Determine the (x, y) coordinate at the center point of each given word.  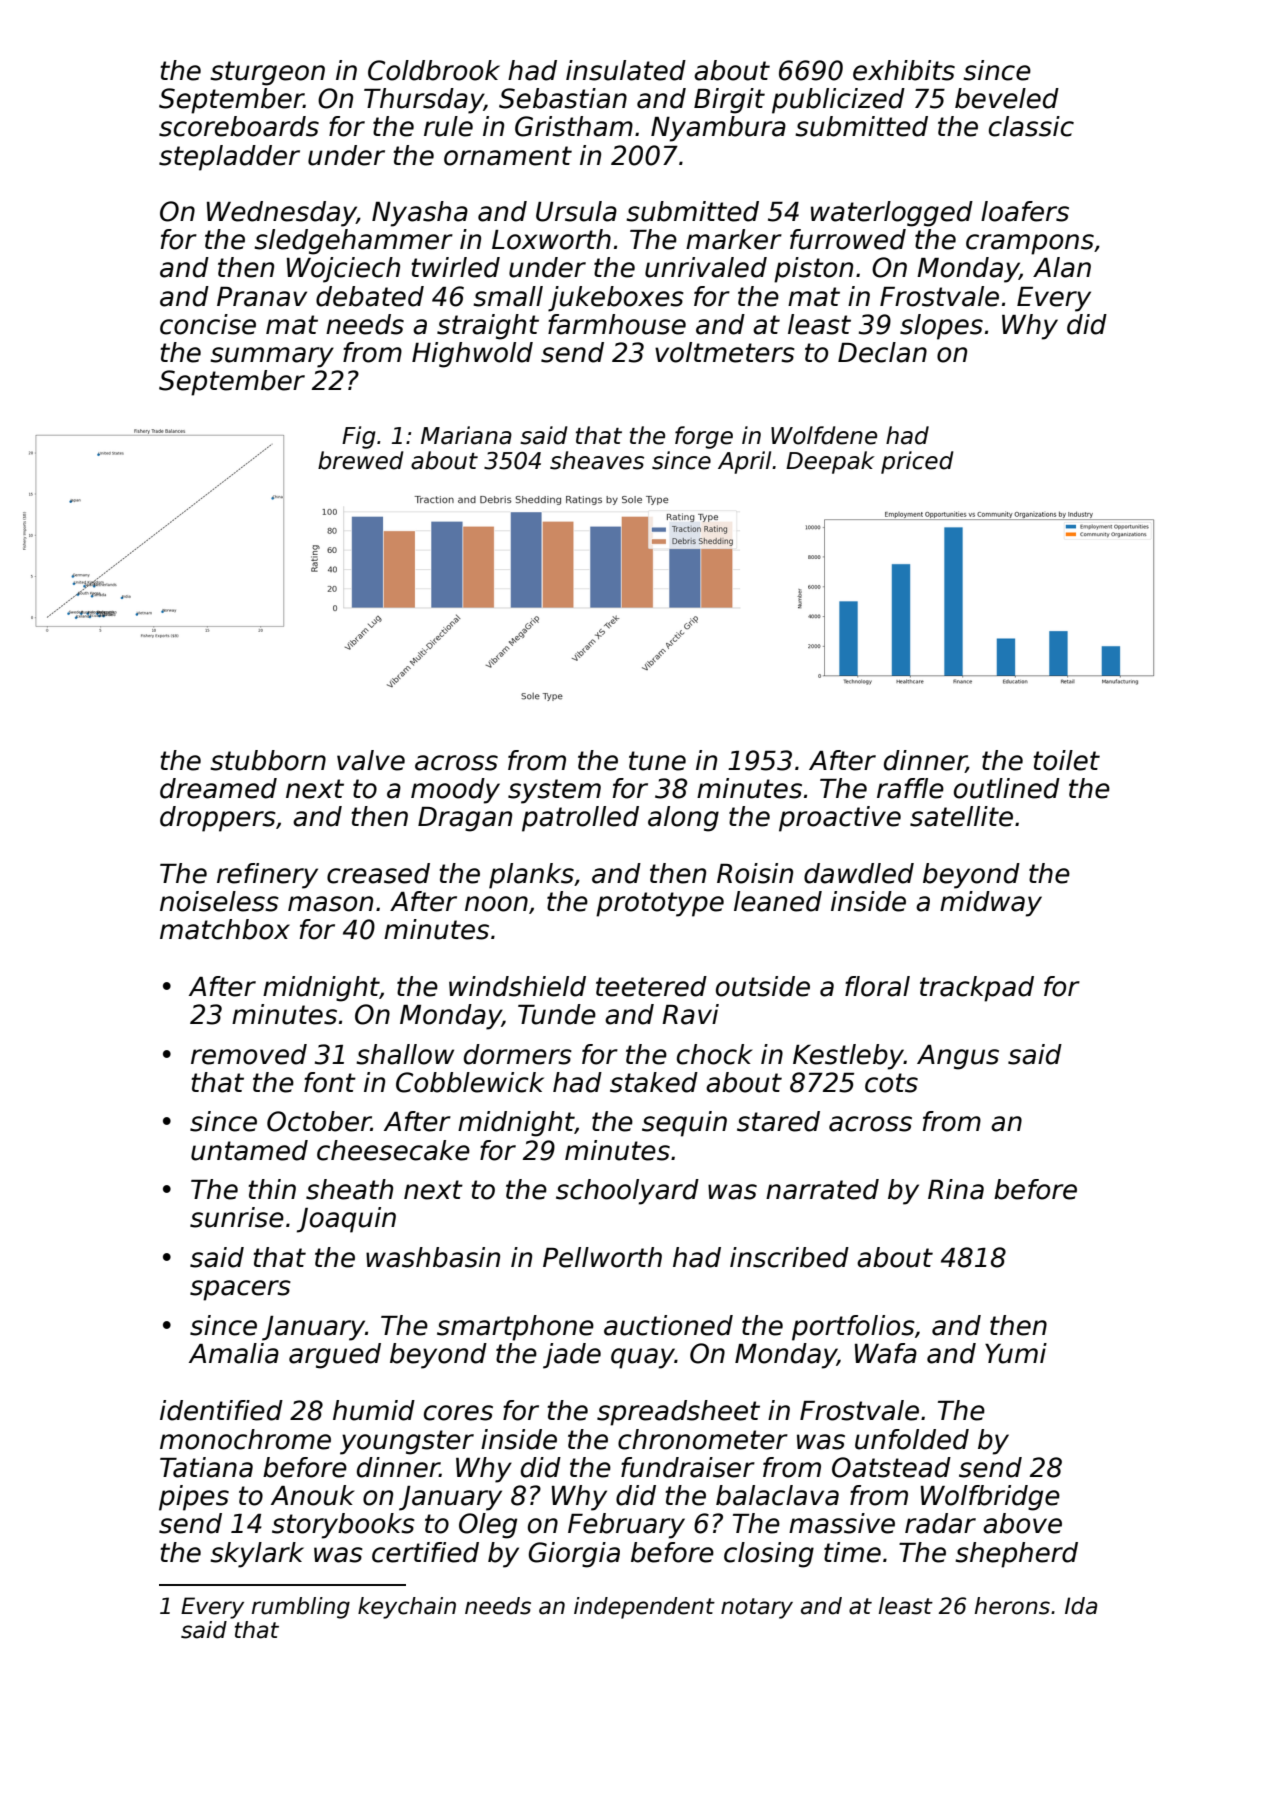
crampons (1030, 244)
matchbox (225, 929)
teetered (651, 986)
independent (644, 1608)
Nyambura (718, 129)
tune (657, 761)
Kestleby (848, 1057)
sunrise (237, 1217)
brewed (361, 460)
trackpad (977, 989)
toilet (1067, 760)
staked (654, 1082)
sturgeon (267, 73)
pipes (194, 1498)
